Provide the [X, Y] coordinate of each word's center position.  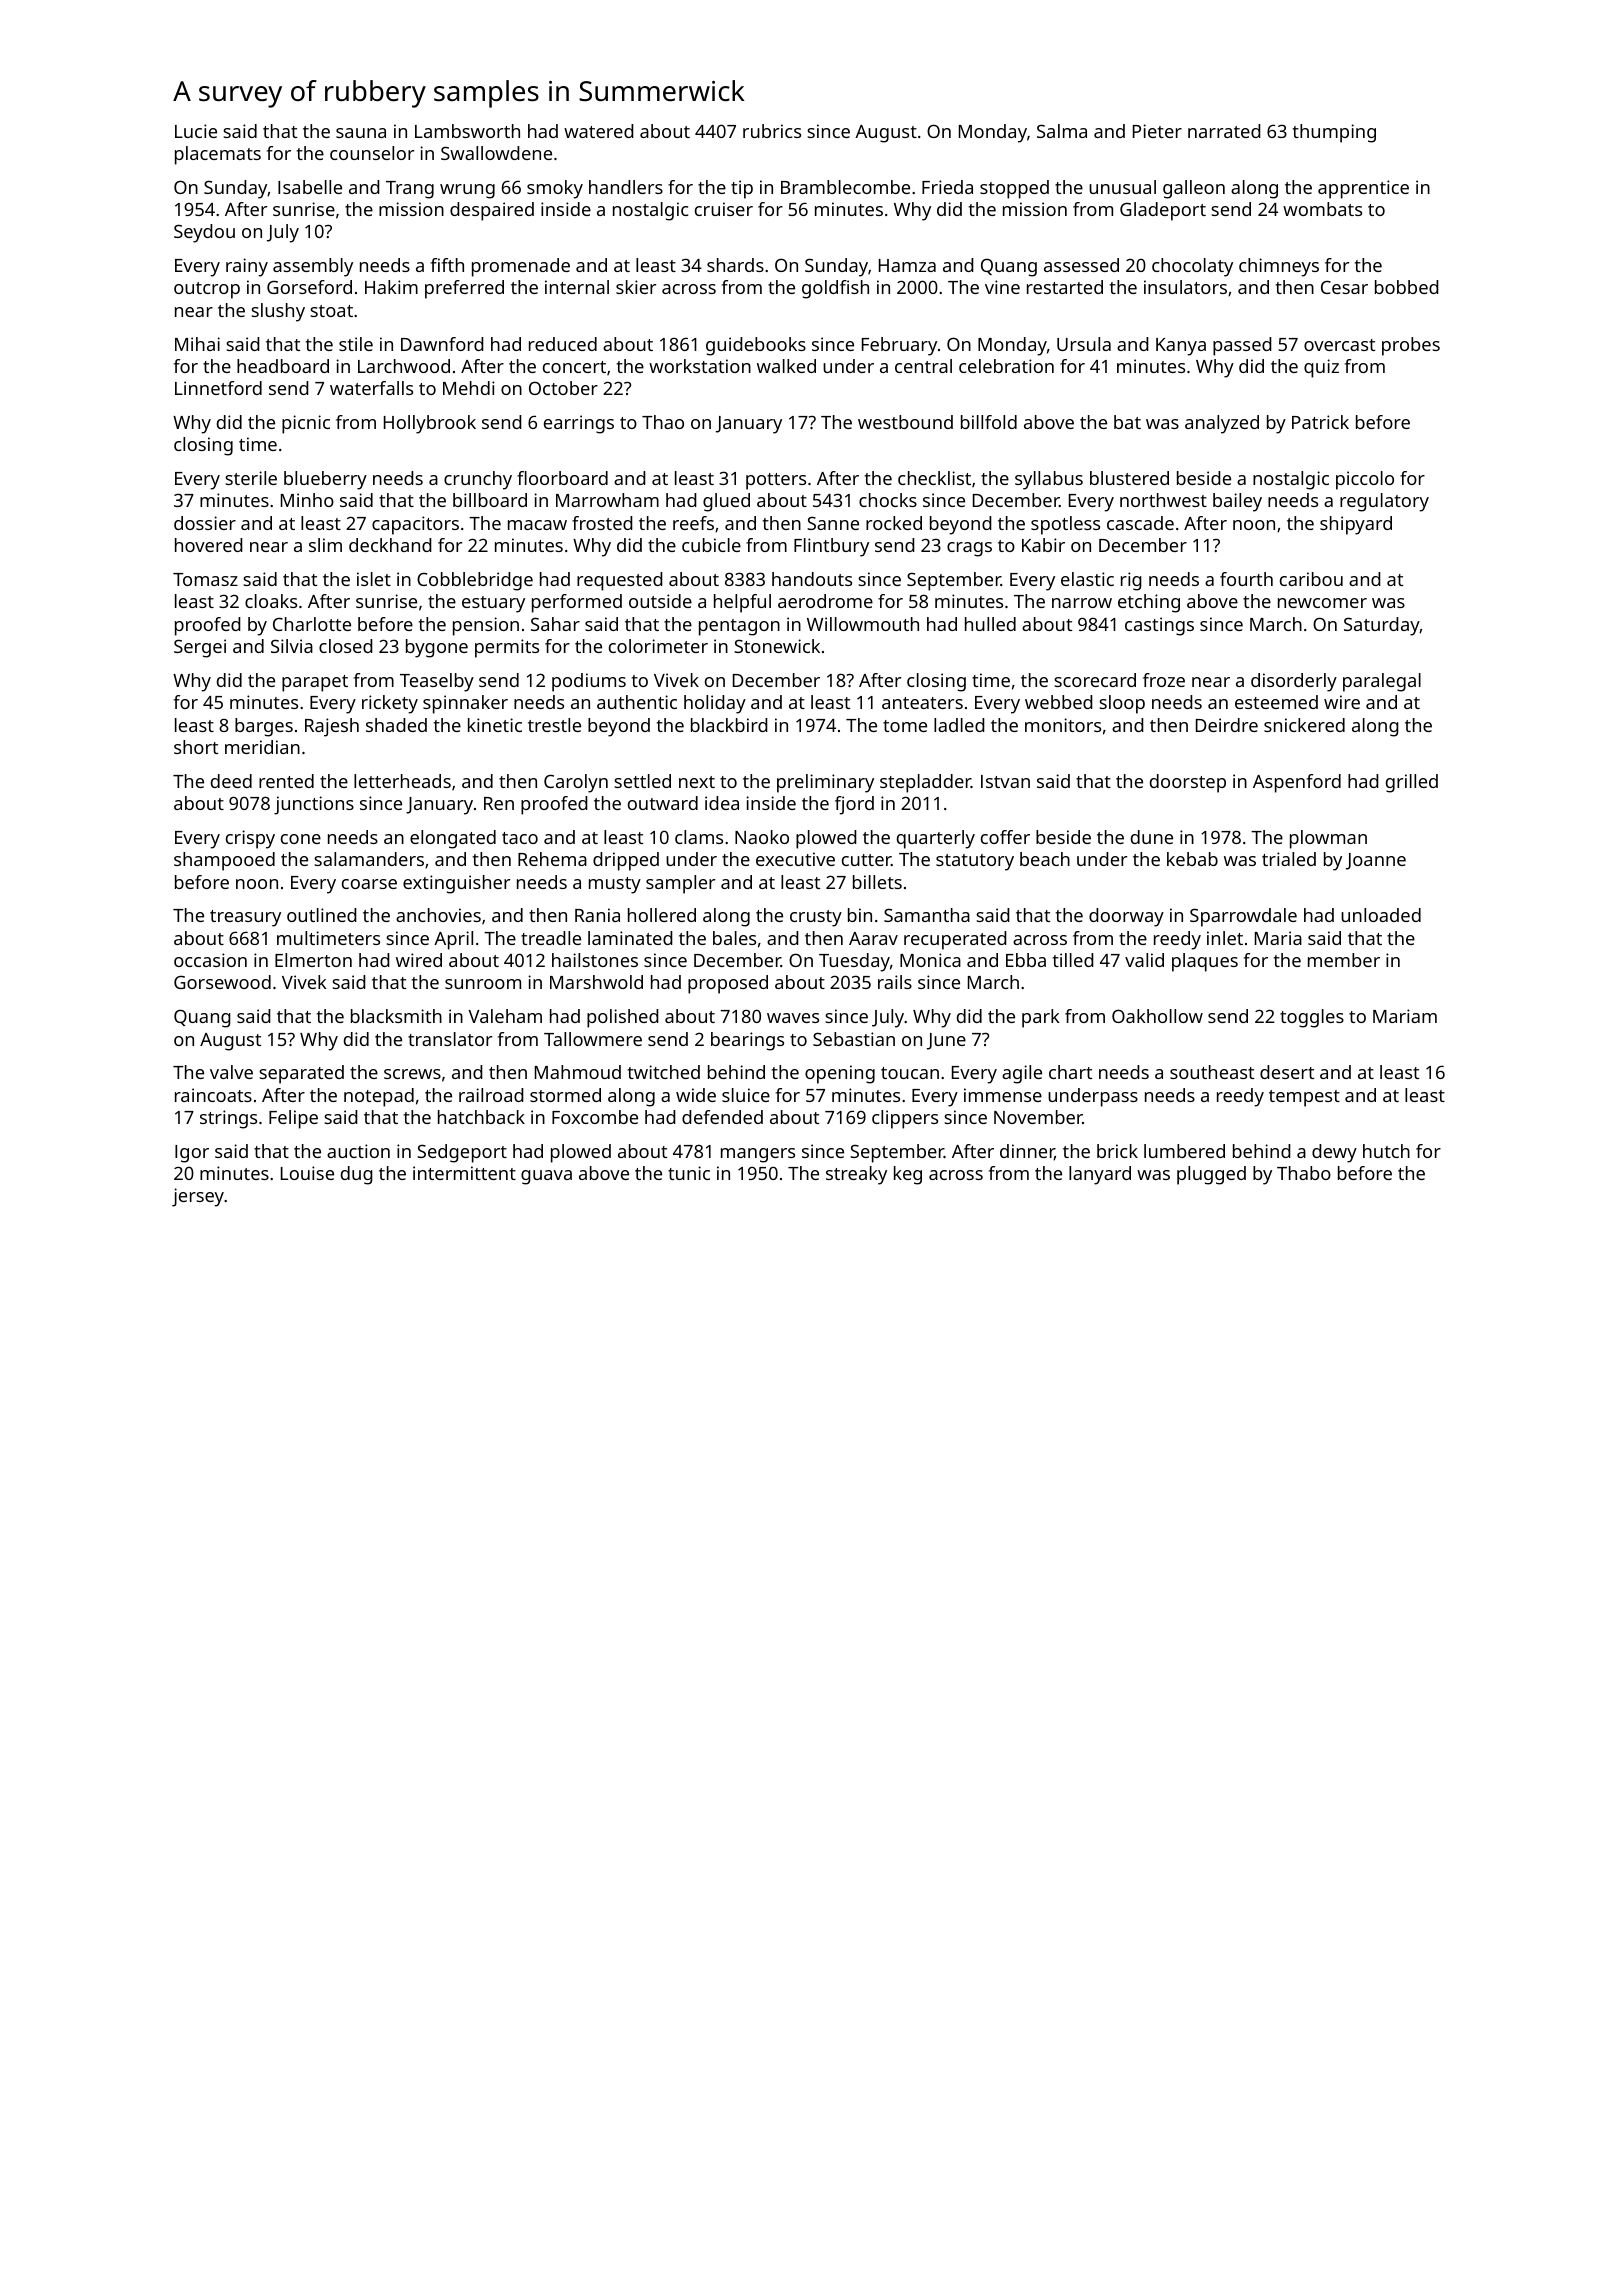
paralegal [1382, 682]
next [697, 782]
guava [546, 1177]
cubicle [711, 545]
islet [374, 579]
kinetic [495, 725]
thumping [1334, 133]
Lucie [196, 131]
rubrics [772, 131]
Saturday [1382, 626]
